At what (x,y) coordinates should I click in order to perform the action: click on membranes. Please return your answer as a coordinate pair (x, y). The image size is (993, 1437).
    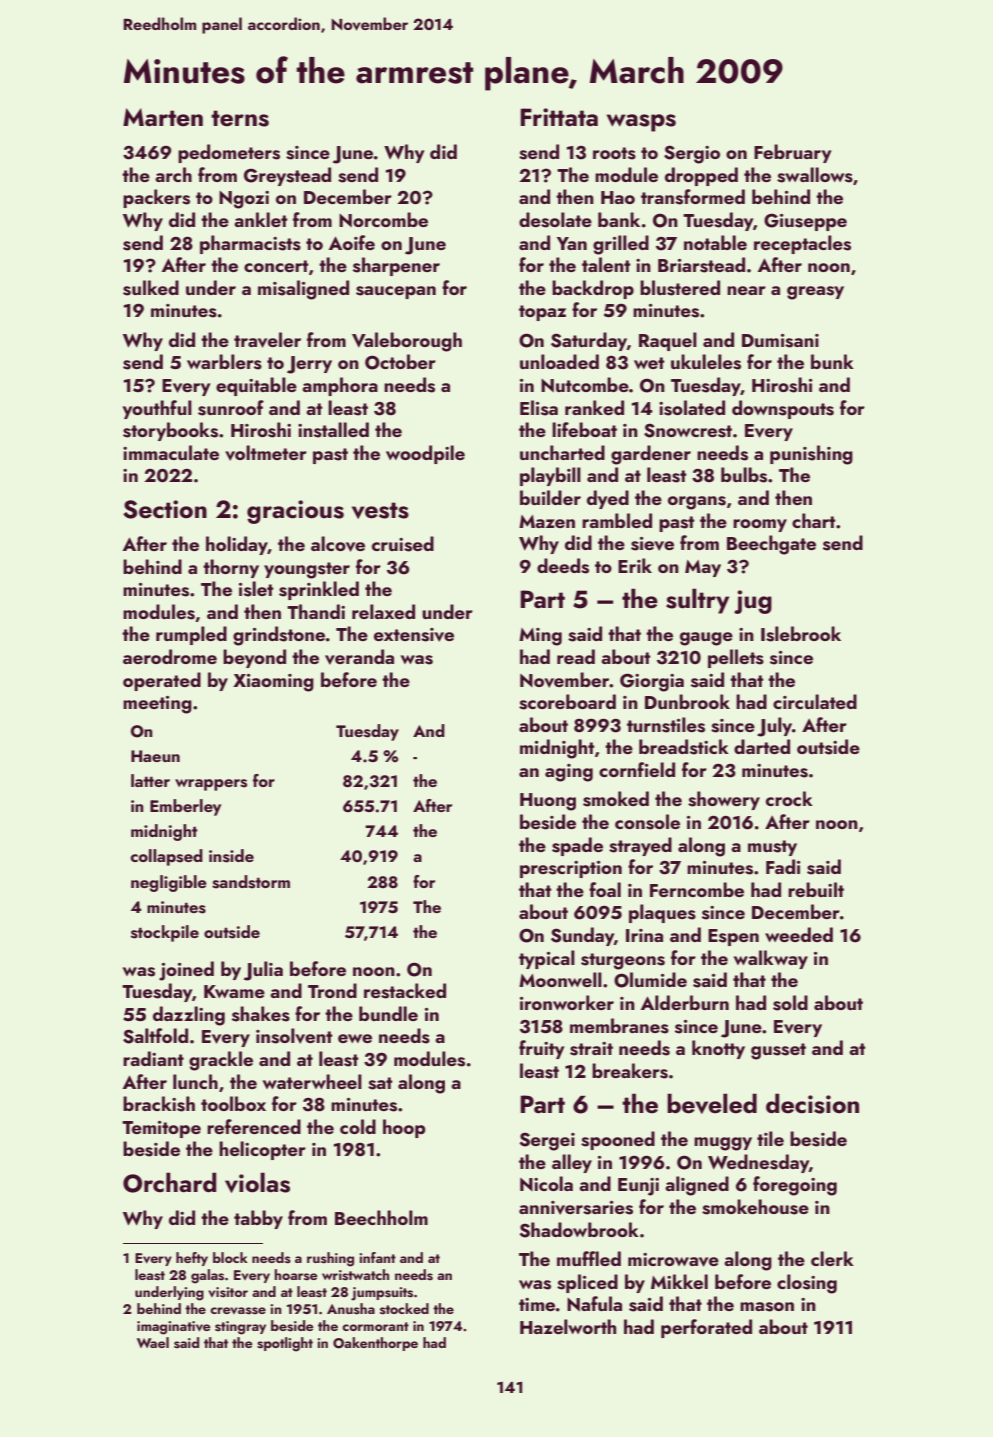
    Looking at the image, I should click on (619, 1026).
